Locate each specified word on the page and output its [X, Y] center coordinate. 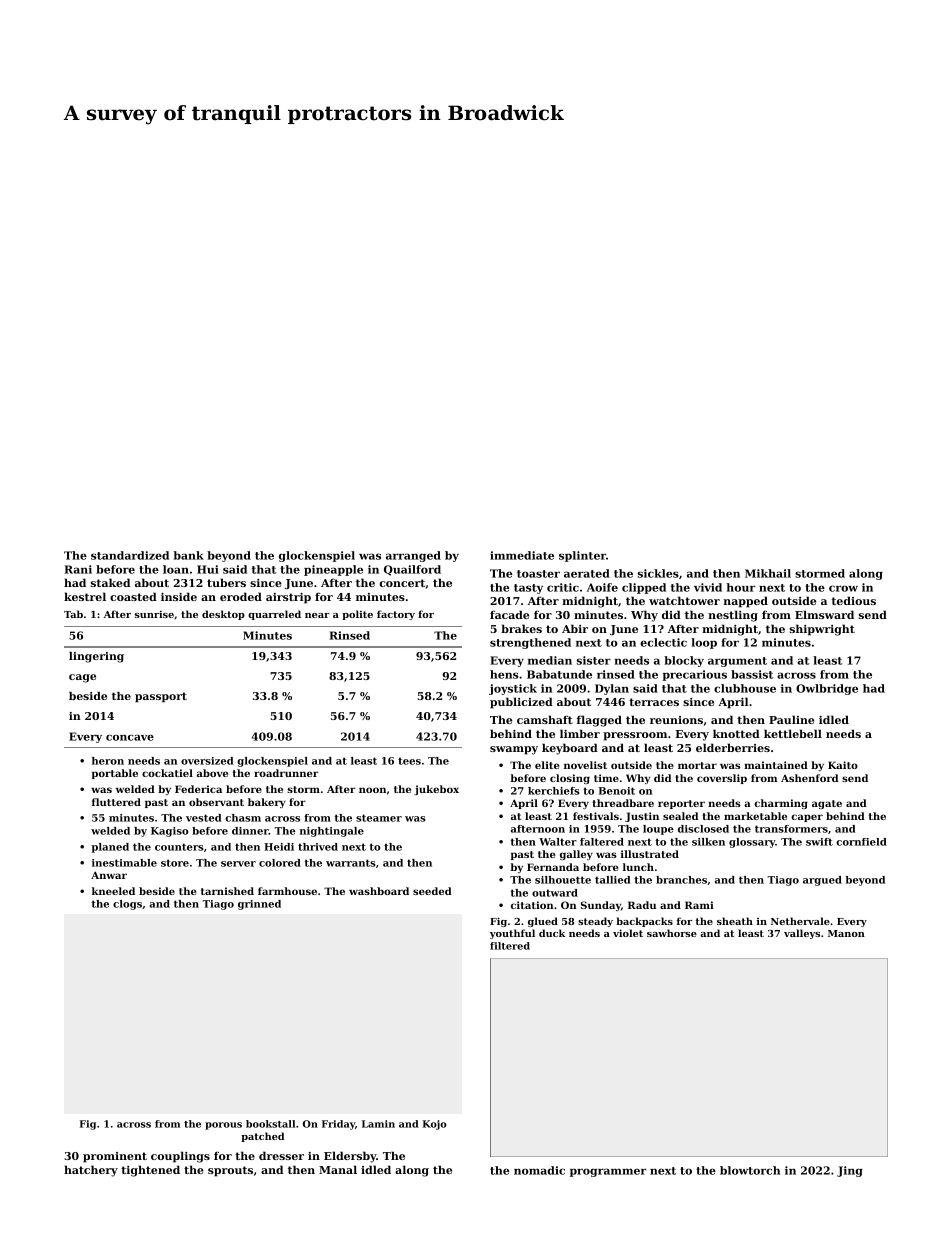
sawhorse [672, 933]
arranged [413, 556]
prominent [115, 1157]
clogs [127, 905]
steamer [379, 818]
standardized [130, 555]
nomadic [539, 1170]
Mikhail [768, 573]
